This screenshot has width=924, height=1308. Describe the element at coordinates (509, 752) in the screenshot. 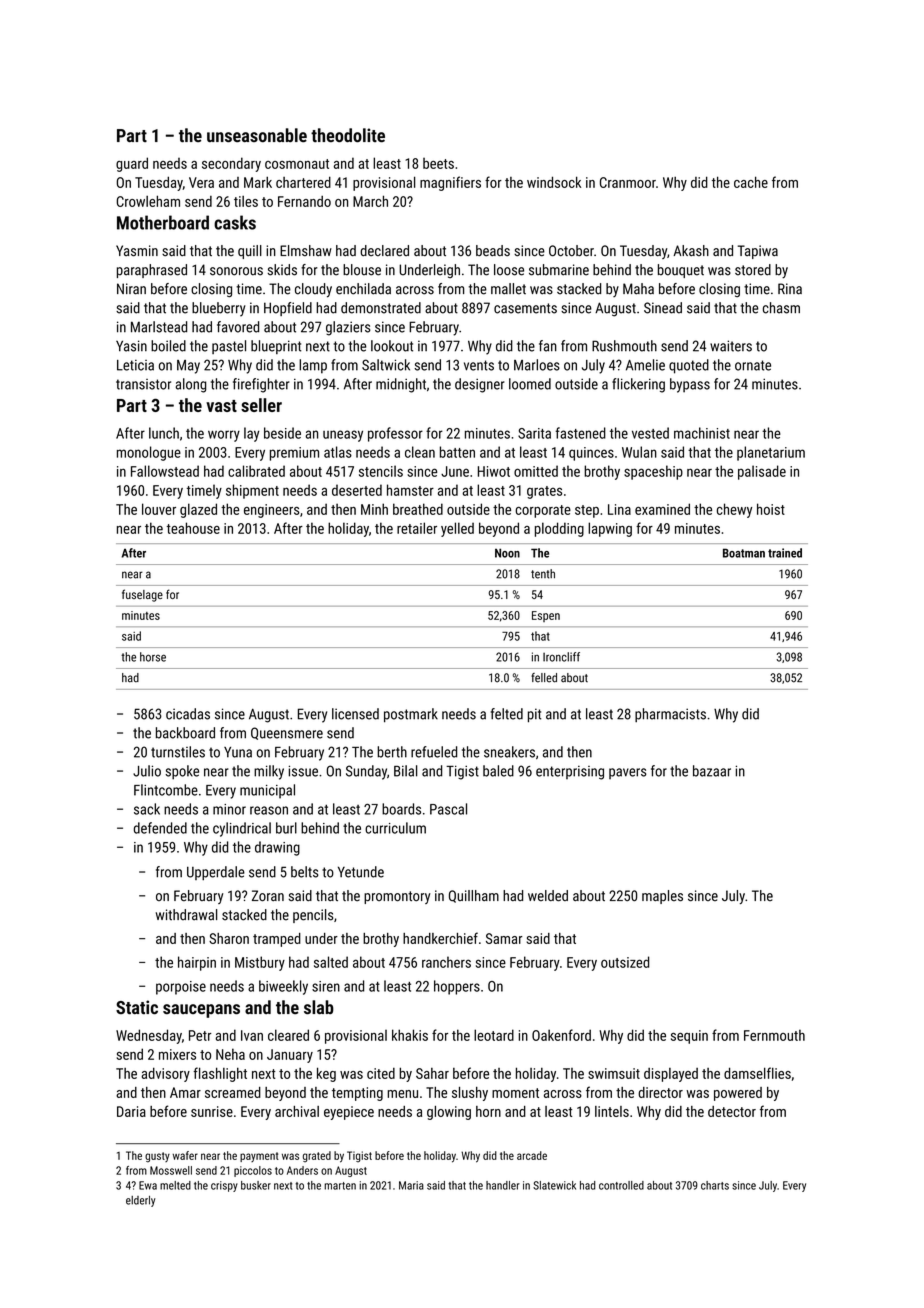

I see `sneakers` at that location.
